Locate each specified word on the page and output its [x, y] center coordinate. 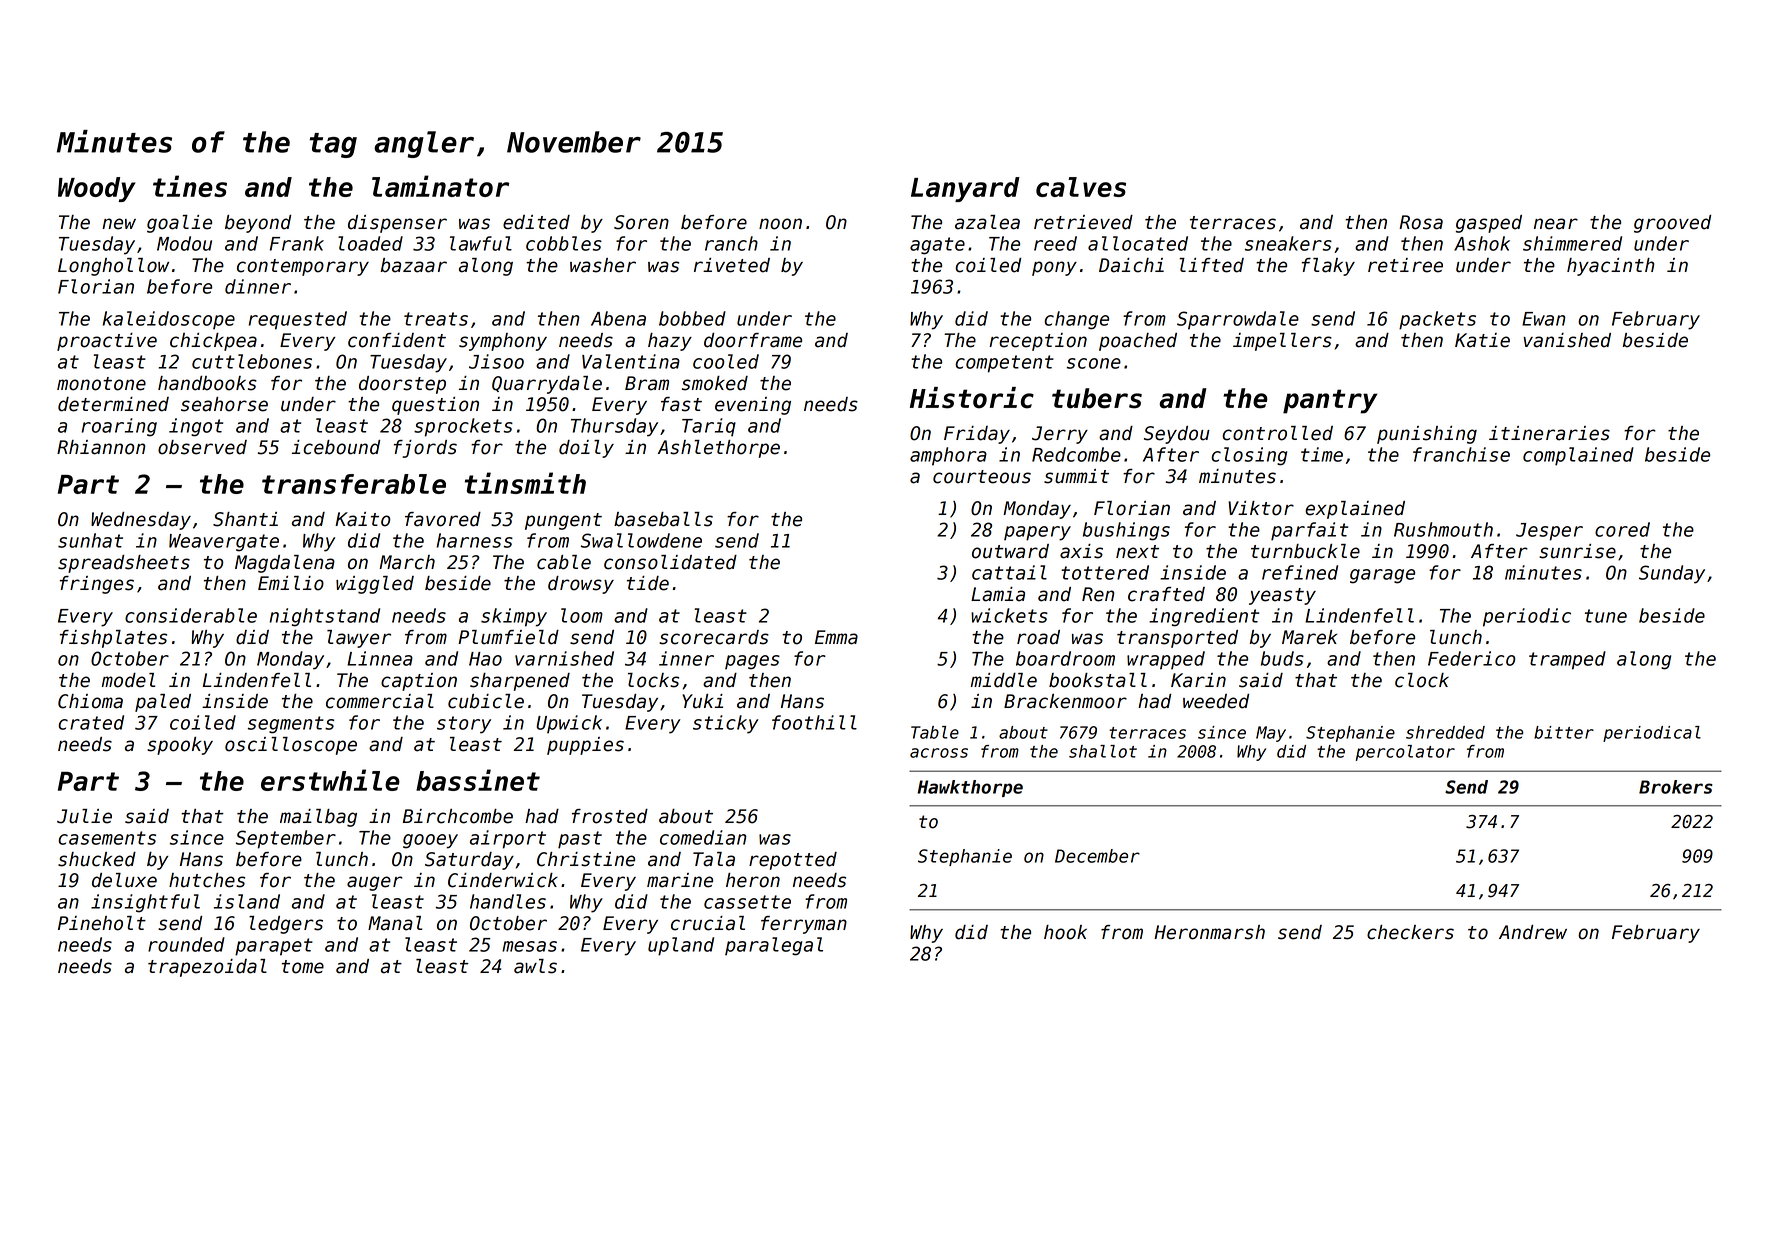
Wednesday [141, 521]
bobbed [692, 318]
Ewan [1544, 319]
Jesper [1549, 532]
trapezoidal [207, 968]
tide [648, 583]
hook [1065, 932]
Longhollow [113, 267]
